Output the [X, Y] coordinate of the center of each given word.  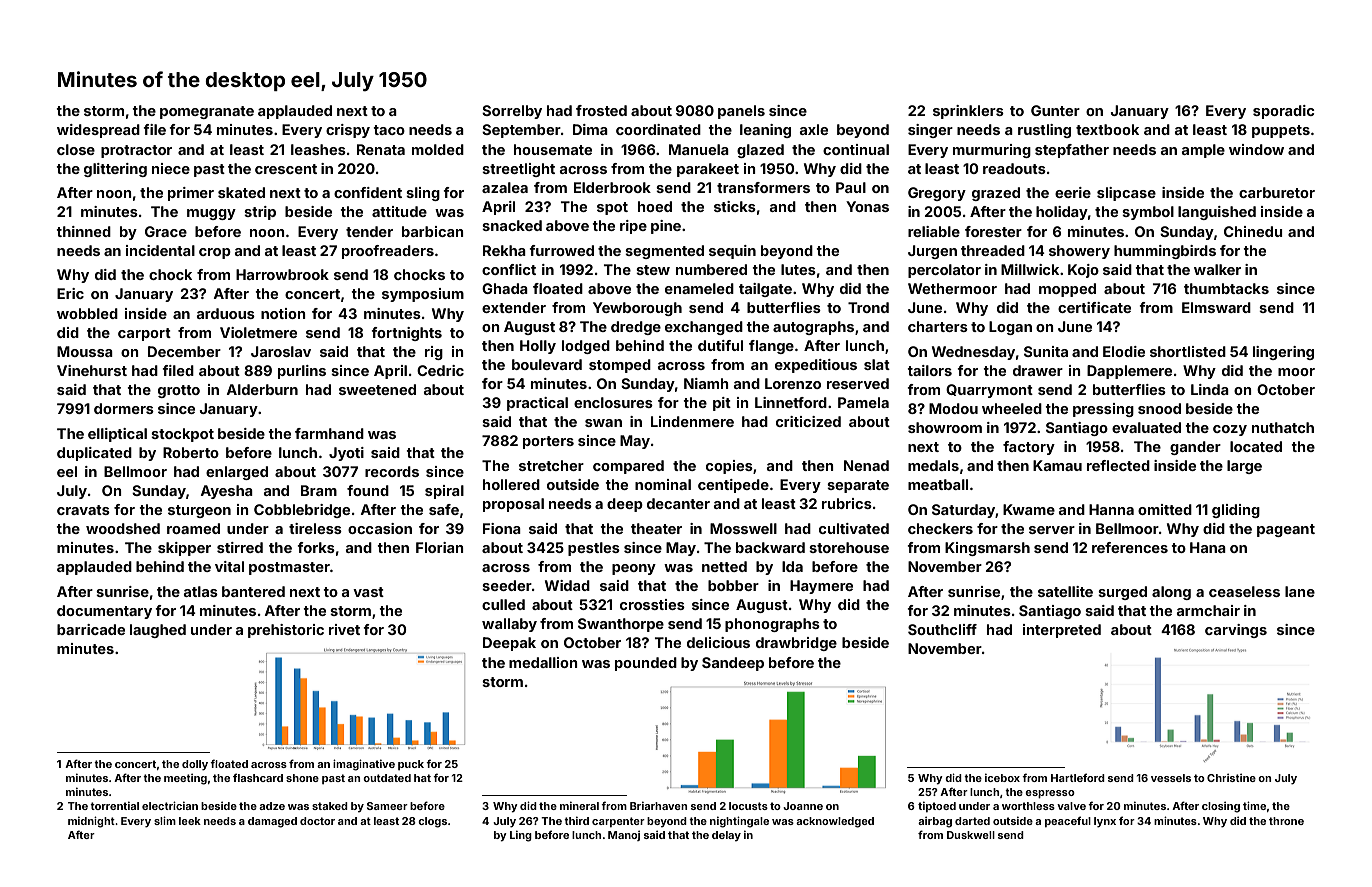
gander [1195, 448]
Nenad [866, 465]
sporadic [1283, 112]
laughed [158, 631]
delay [726, 836]
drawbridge [796, 644]
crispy [348, 131]
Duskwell [971, 835]
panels [741, 112]
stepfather [1072, 151]
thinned [83, 231]
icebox [1002, 777]
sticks [735, 206]
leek [190, 821]
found [368, 490]
